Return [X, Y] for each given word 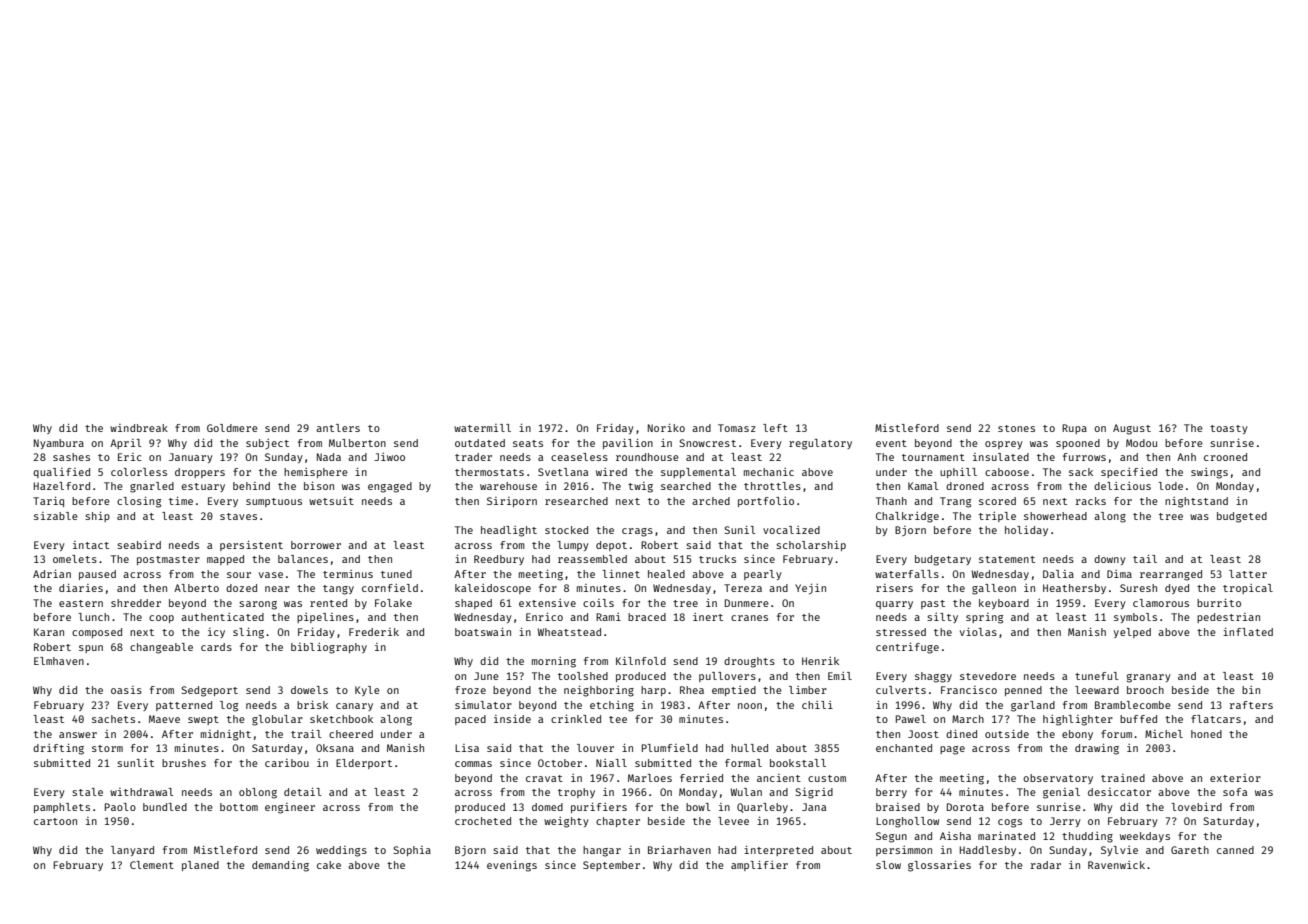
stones [1016, 428]
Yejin [810, 589]
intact [91, 545]
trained [1123, 778]
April [126, 444]
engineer [290, 808]
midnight [226, 735]
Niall [611, 763]
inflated [1248, 631]
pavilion [628, 443]
